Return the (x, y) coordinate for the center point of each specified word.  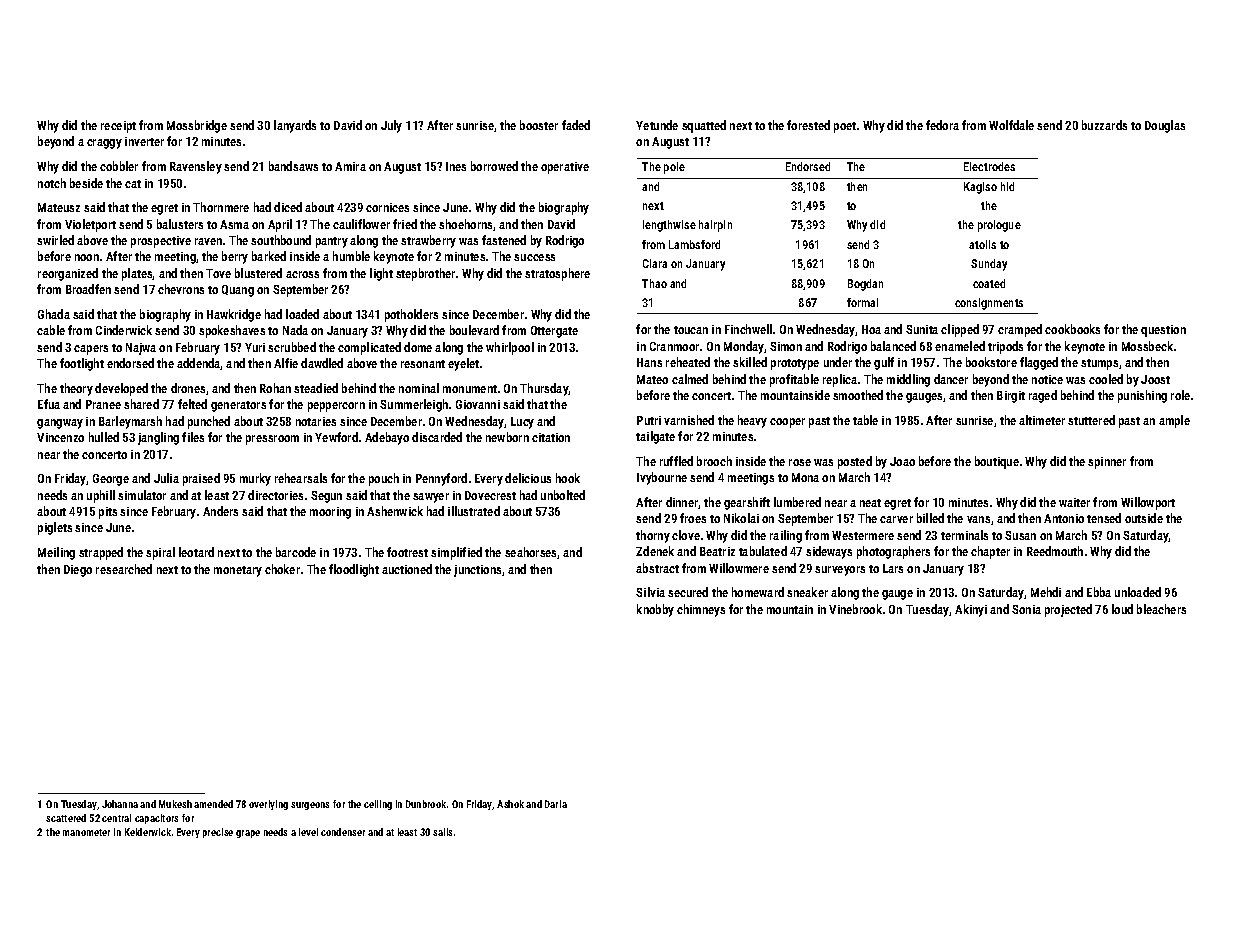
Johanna (120, 804)
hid (1007, 186)
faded (576, 125)
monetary (238, 571)
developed (121, 389)
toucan (691, 330)
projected (1068, 610)
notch (52, 183)
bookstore (991, 362)
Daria (556, 804)
